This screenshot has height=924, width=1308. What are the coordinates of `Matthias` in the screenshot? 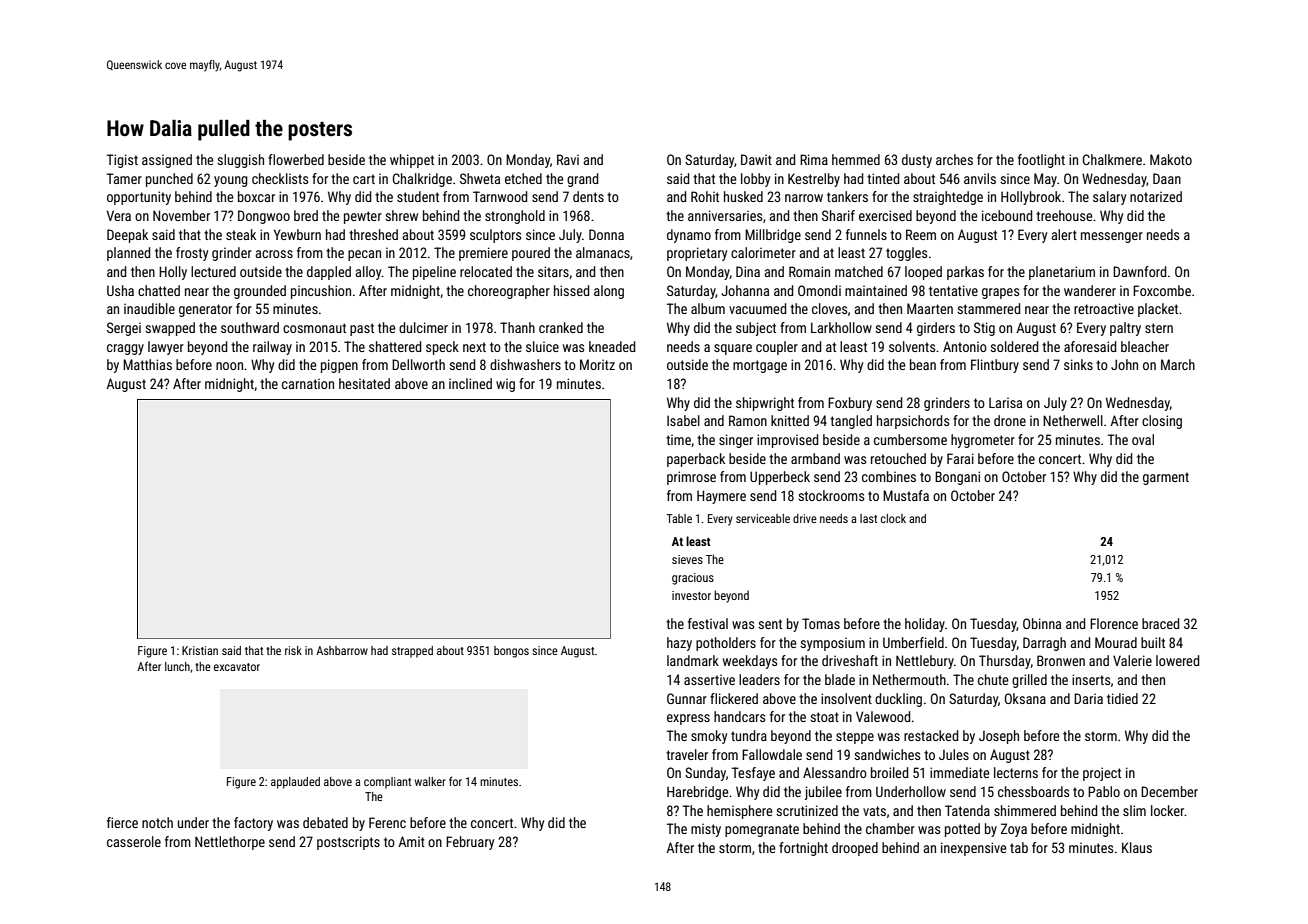 It's located at (147, 364).
